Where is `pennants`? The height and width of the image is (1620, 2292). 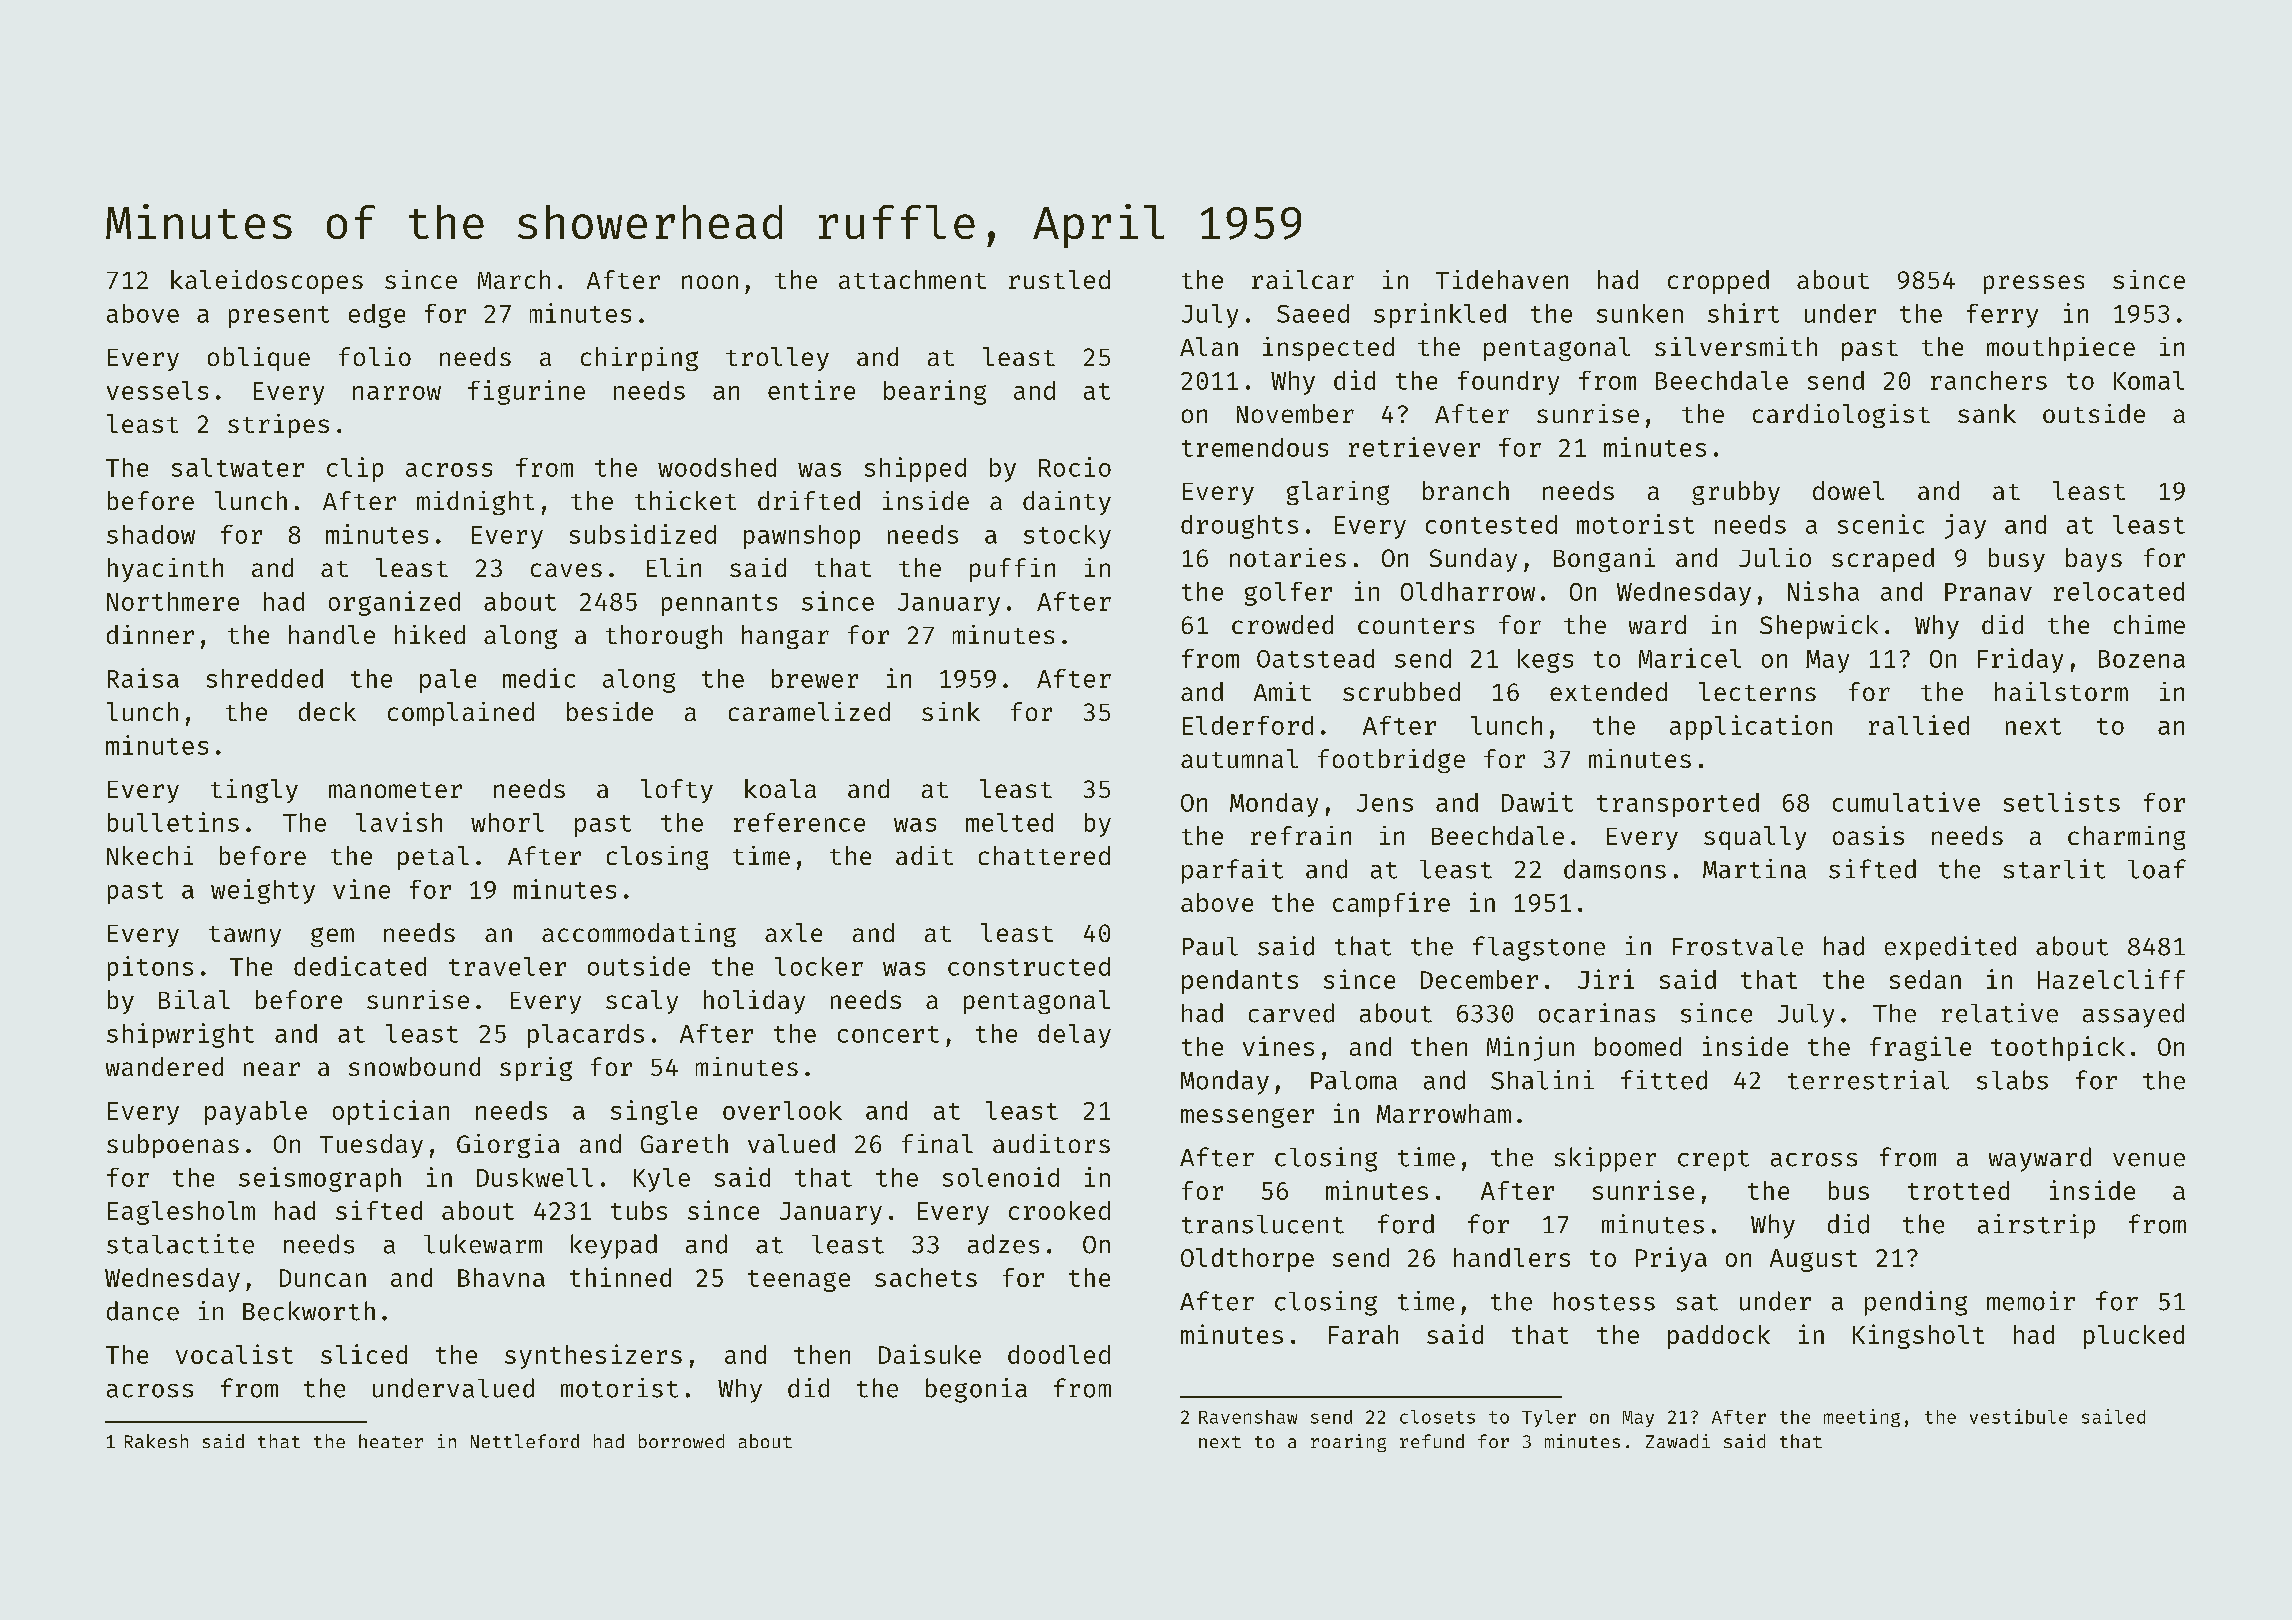
pennants is located at coordinates (719, 605).
